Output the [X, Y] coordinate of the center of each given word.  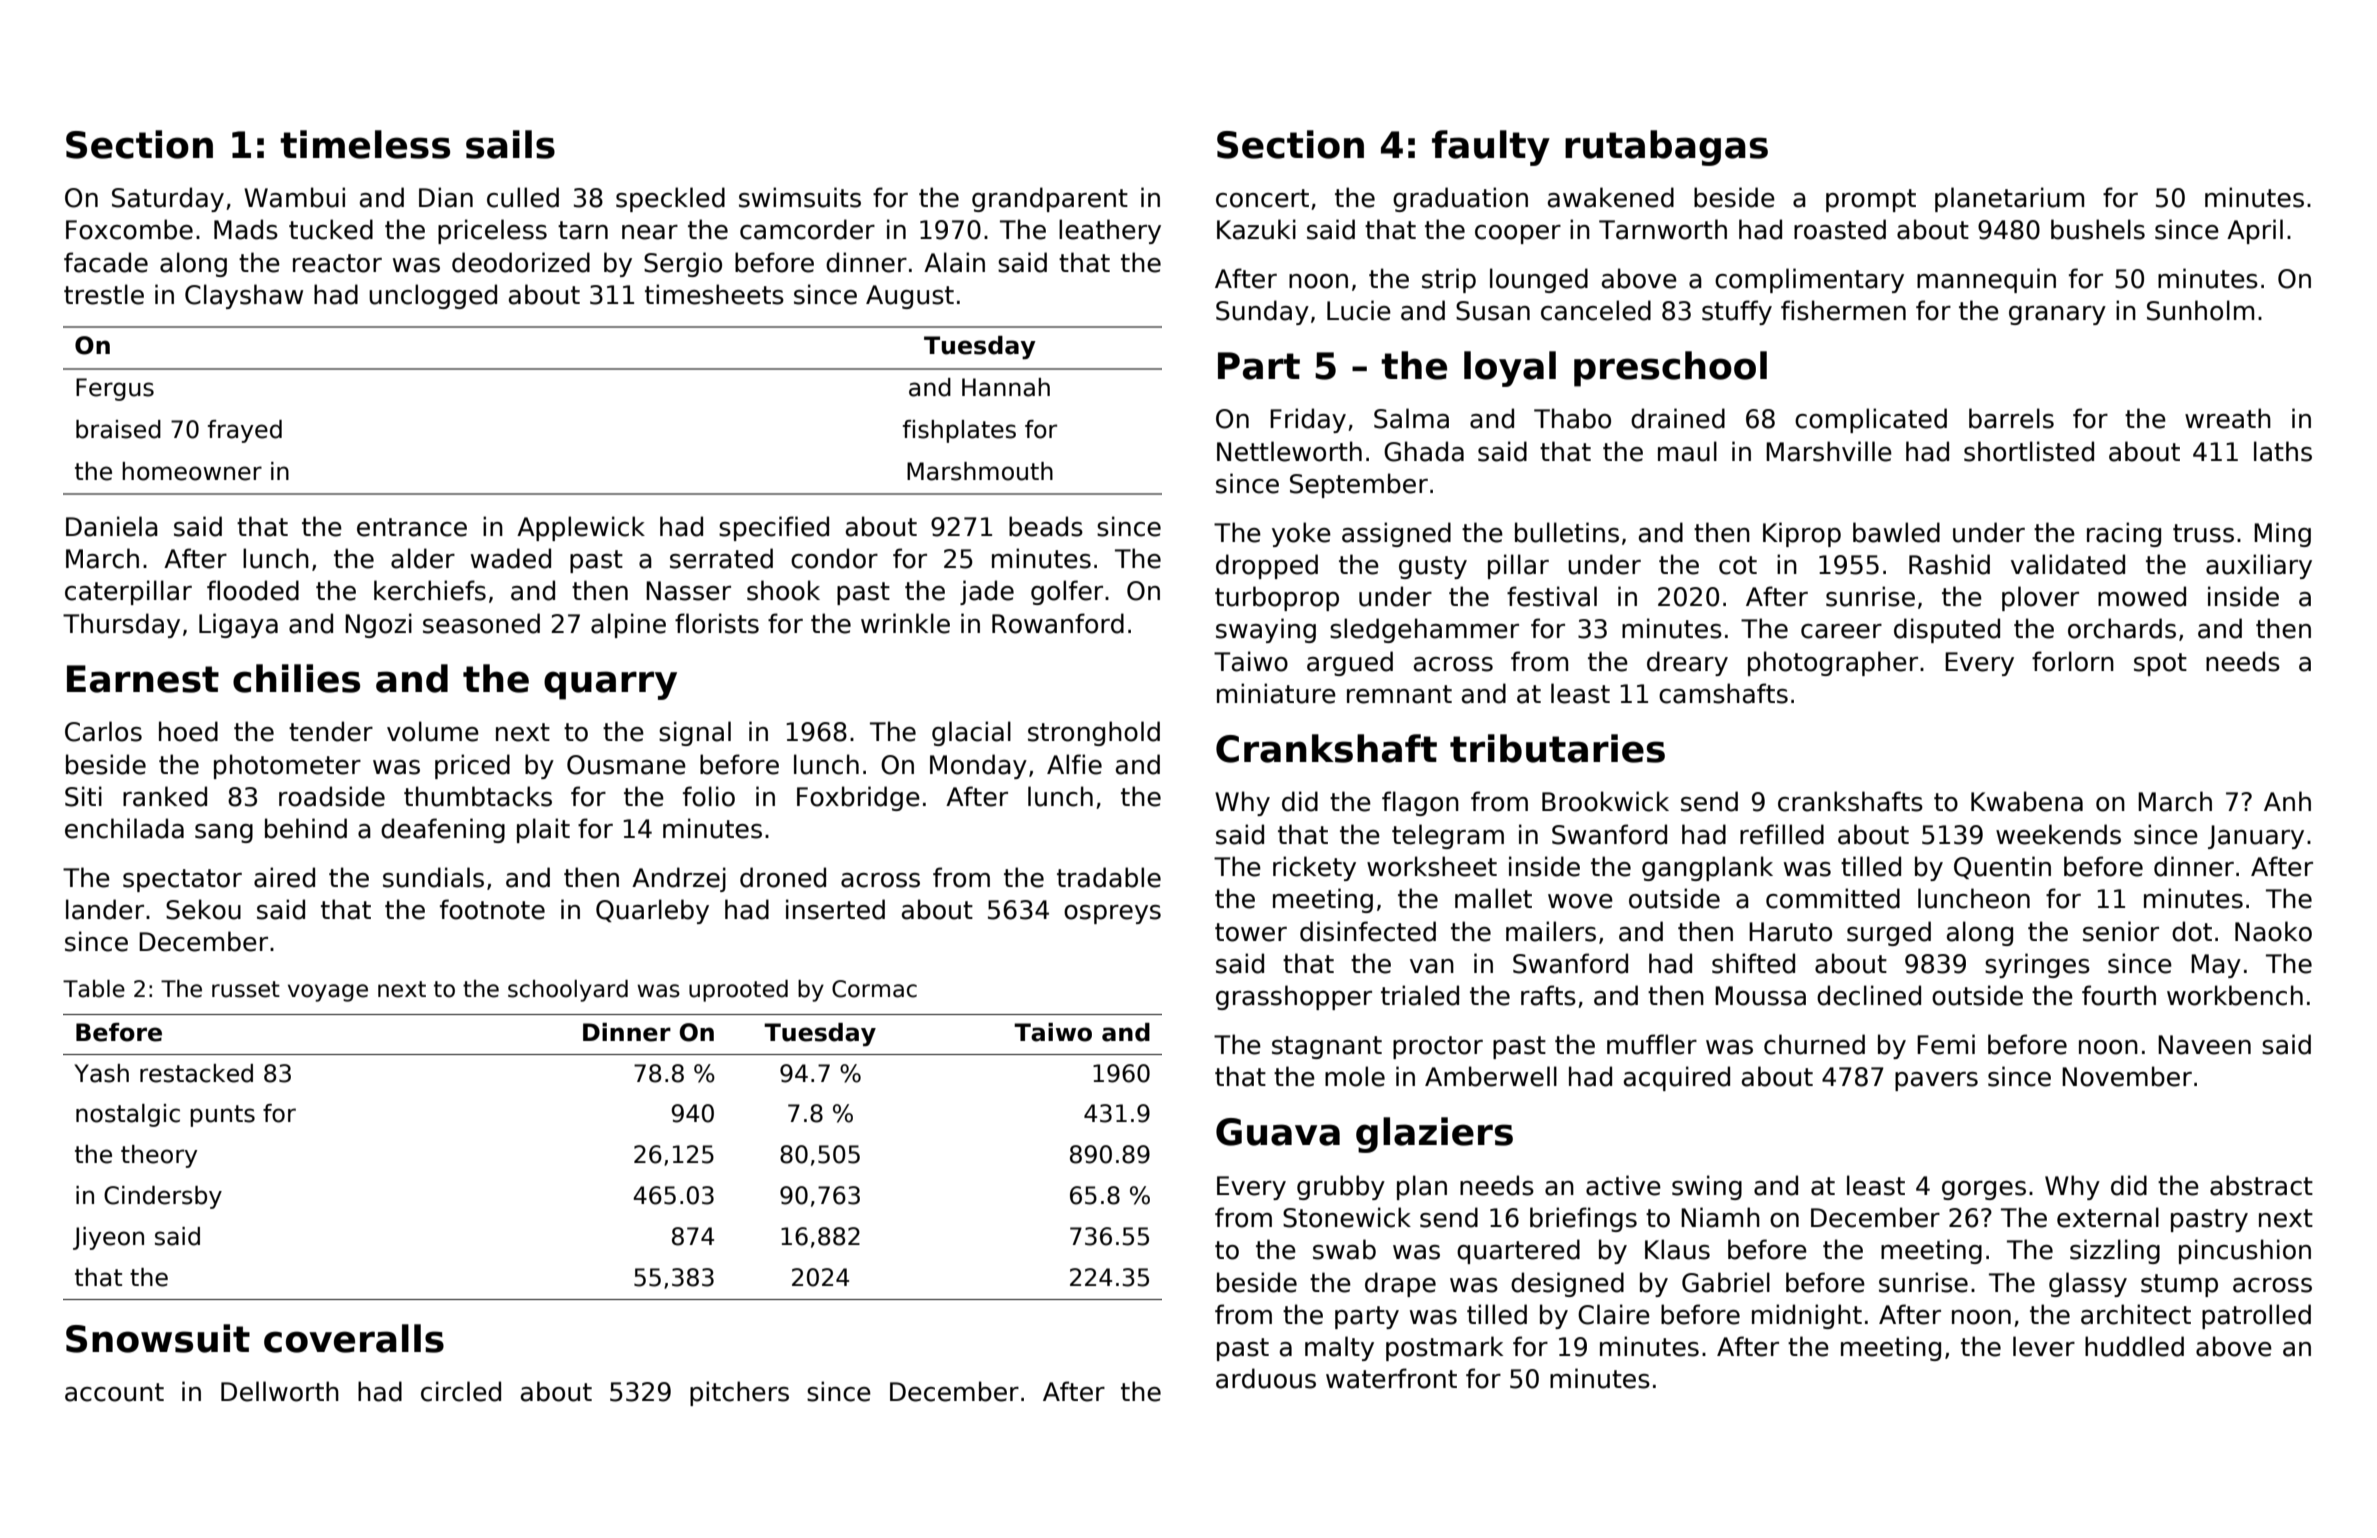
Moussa [1760, 996]
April [2255, 231]
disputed [1947, 630]
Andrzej [679, 879]
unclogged [433, 296]
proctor [1438, 1047]
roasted [1840, 229]
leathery [1110, 231]
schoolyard [568, 991]
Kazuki [1256, 229]
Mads [246, 229]
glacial [971, 733]
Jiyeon [108, 1238]
